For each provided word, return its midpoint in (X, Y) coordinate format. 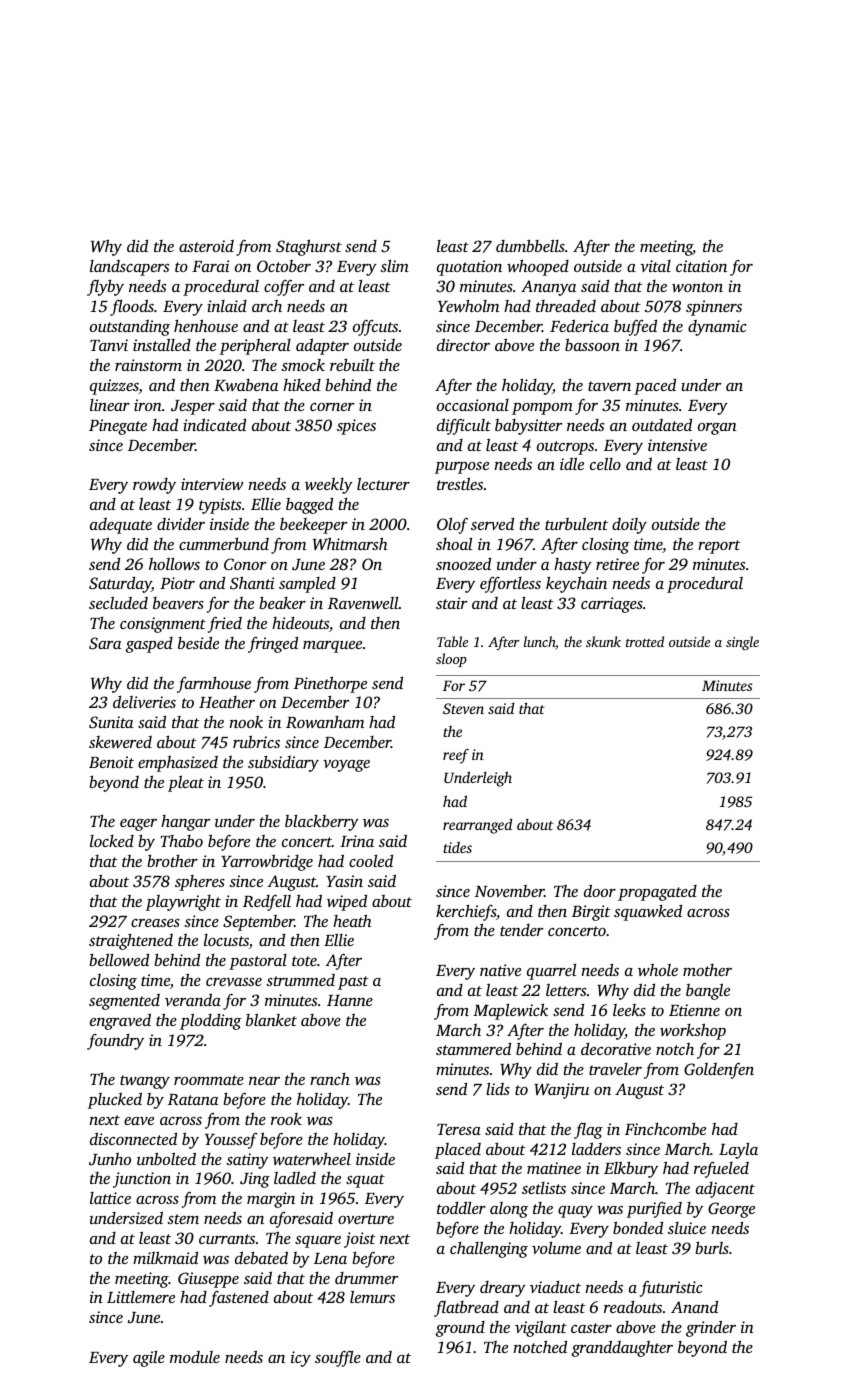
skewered (120, 742)
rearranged (477, 826)
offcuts (375, 328)
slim (394, 266)
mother (707, 970)
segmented (124, 1002)
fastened (239, 1299)
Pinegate (118, 427)
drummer (366, 1278)
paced (655, 387)
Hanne (350, 1000)
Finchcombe (665, 1129)
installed (162, 344)
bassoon (592, 344)
